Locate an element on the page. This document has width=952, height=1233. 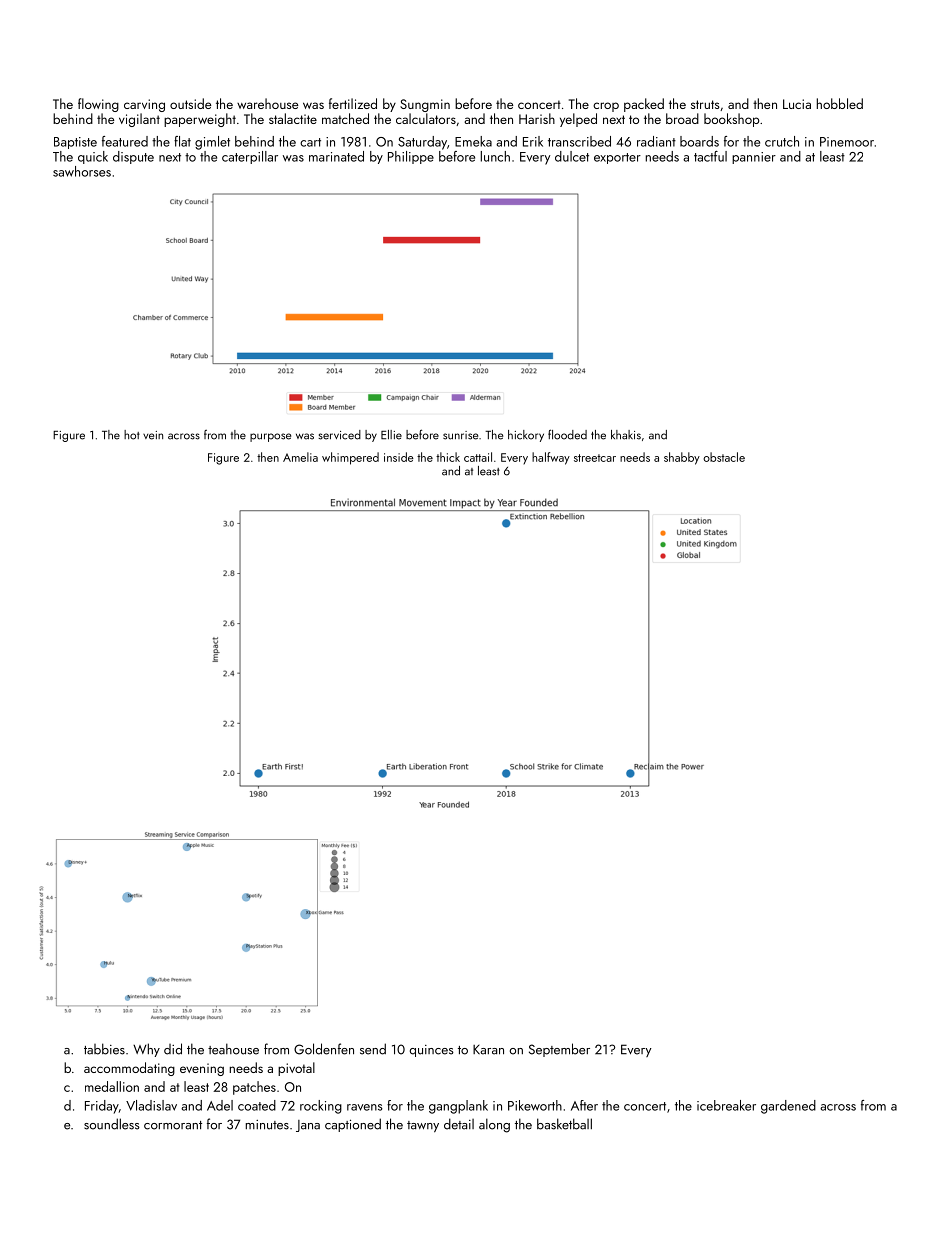
hobbled is located at coordinates (840, 103).
